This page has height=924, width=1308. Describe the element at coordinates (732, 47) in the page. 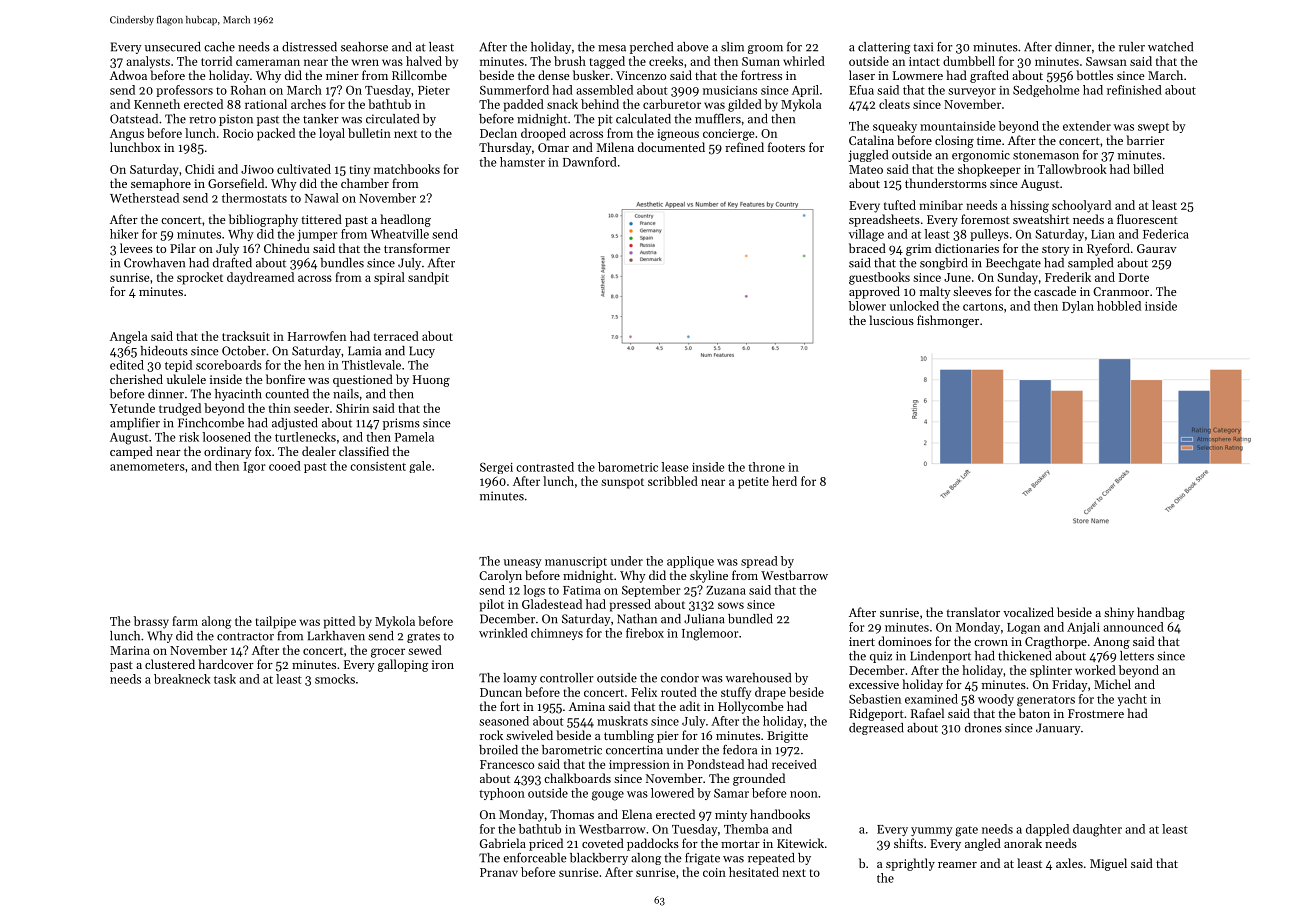

I see `slim` at that location.
